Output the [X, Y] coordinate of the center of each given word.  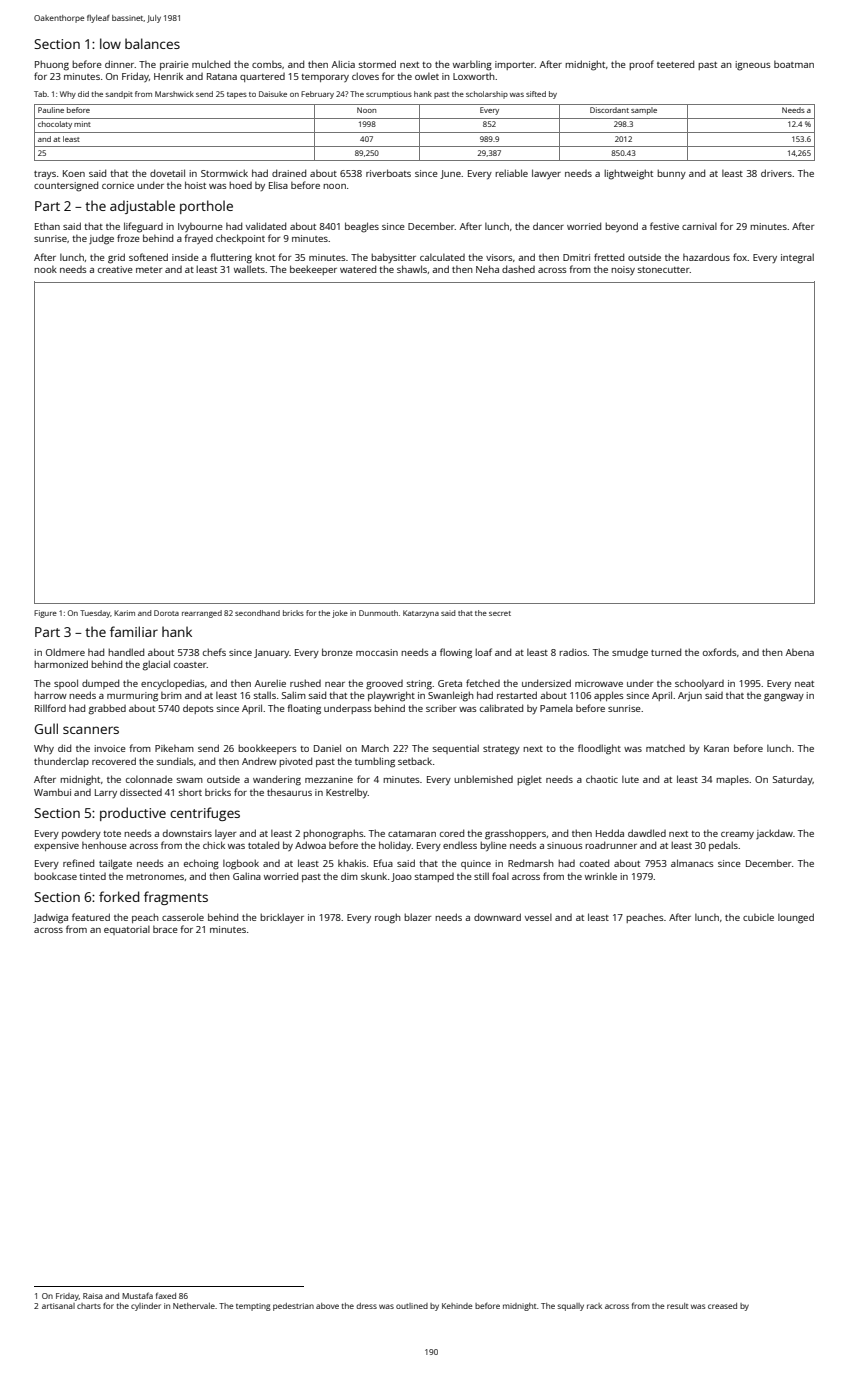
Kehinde [457, 1306]
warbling [472, 66]
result [677, 1306]
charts [89, 1306]
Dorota [166, 613]
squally [570, 1307]
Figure [45, 614]
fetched [483, 683]
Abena [800, 652]
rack [594, 1306]
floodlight [599, 749]
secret [500, 613]
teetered [675, 64]
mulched [211, 64]
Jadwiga [50, 918]
